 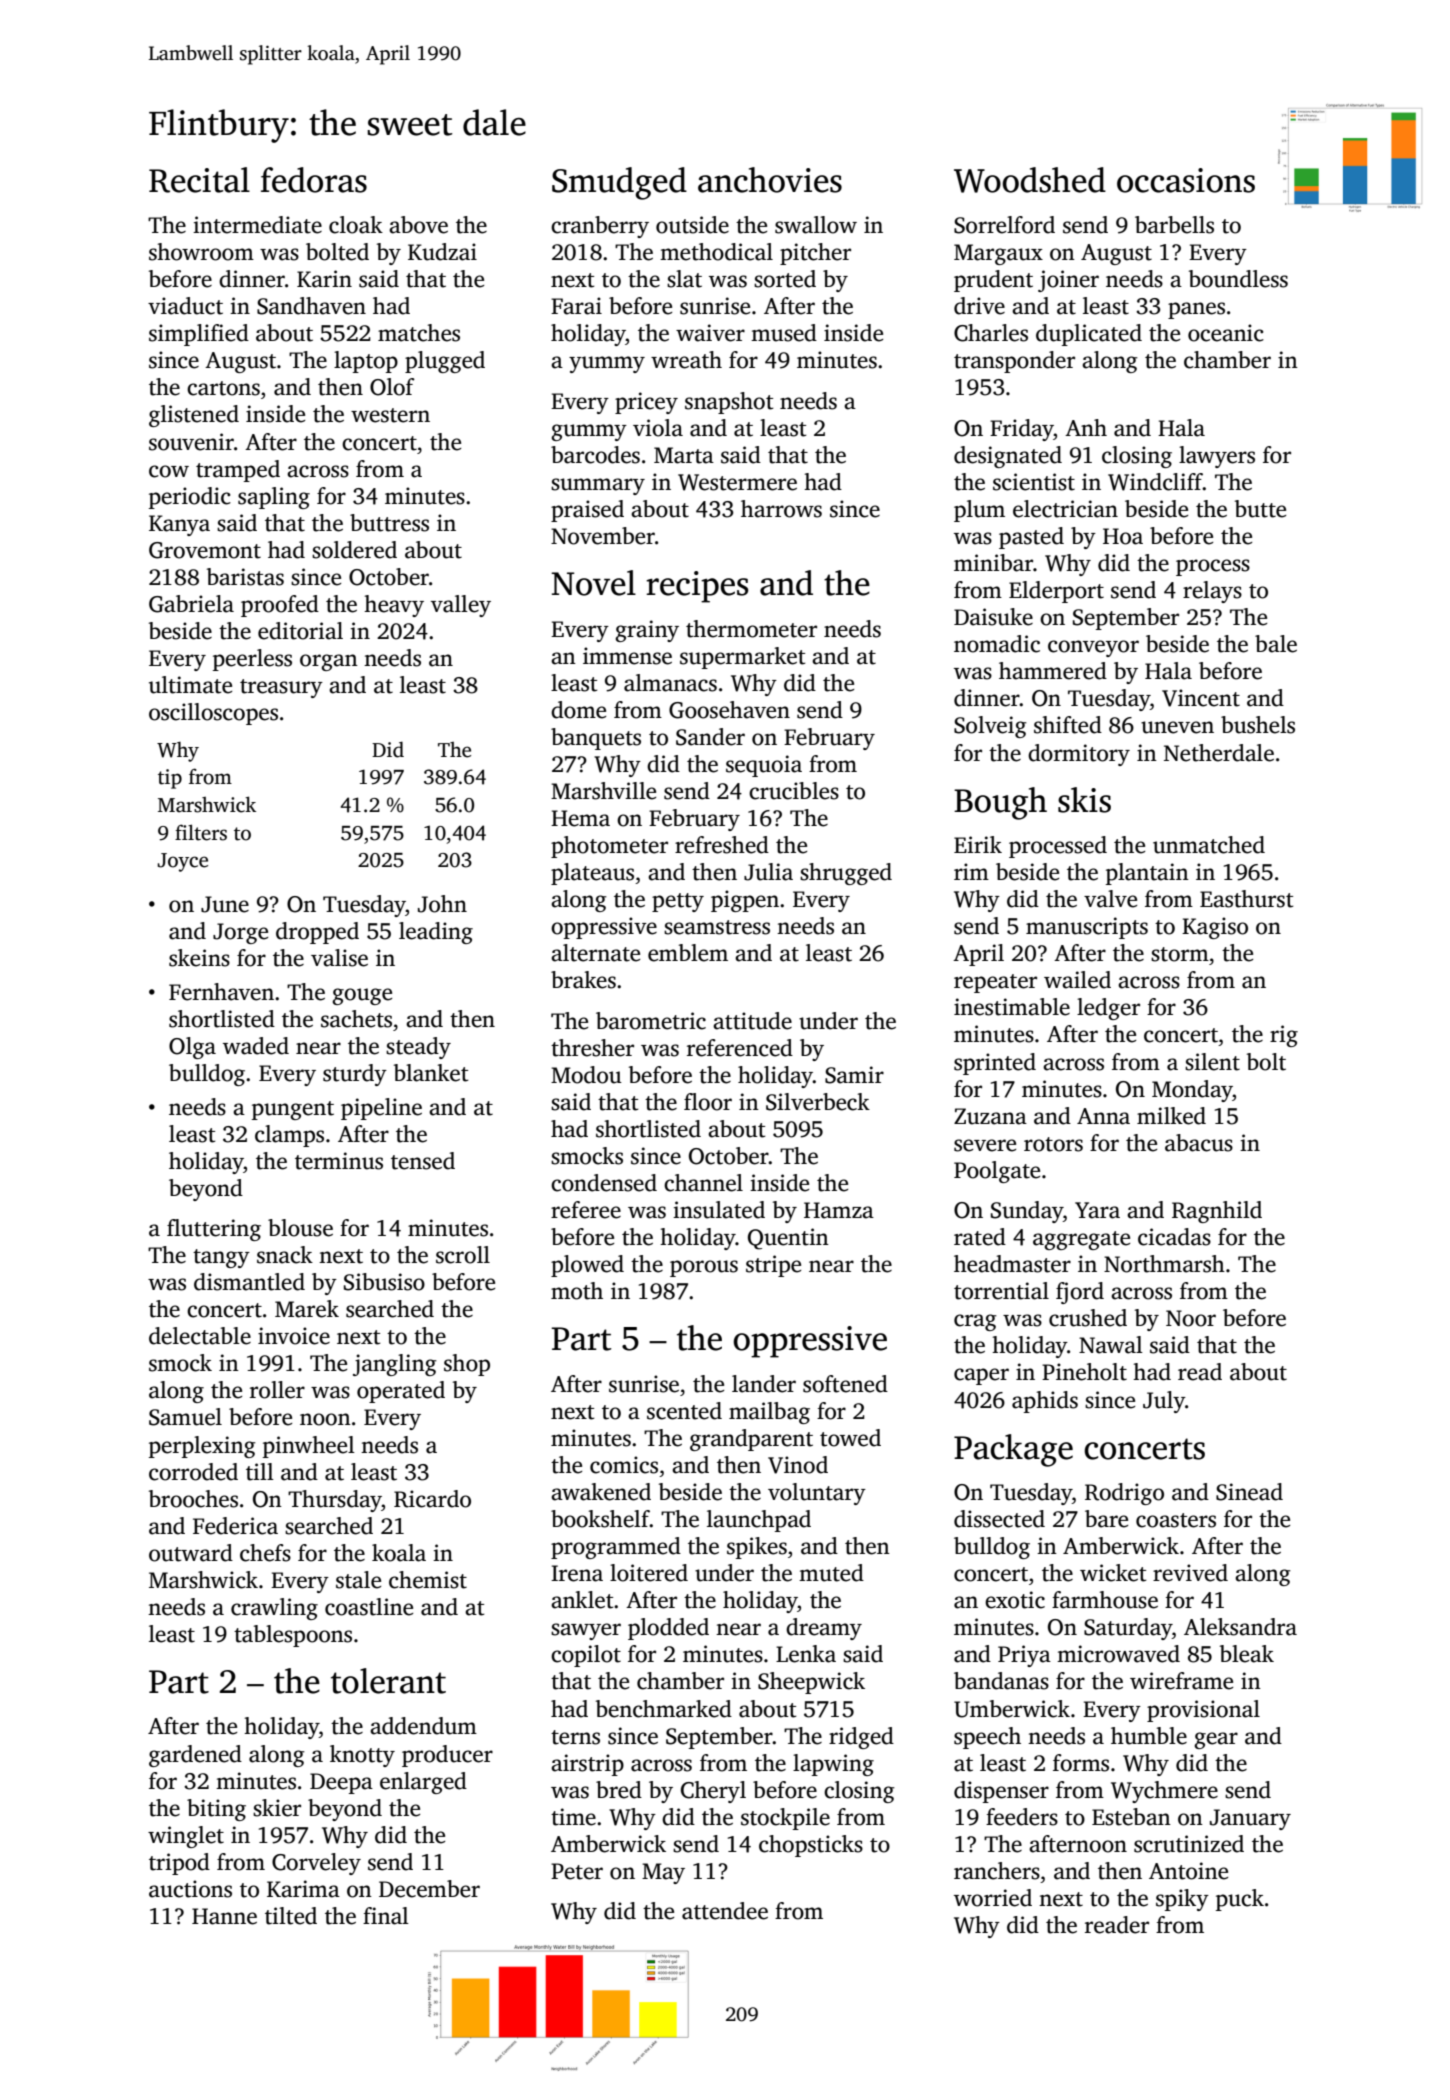 What do you see at coordinates (317, 933) in the screenshot?
I see `dropped` at bounding box center [317, 933].
